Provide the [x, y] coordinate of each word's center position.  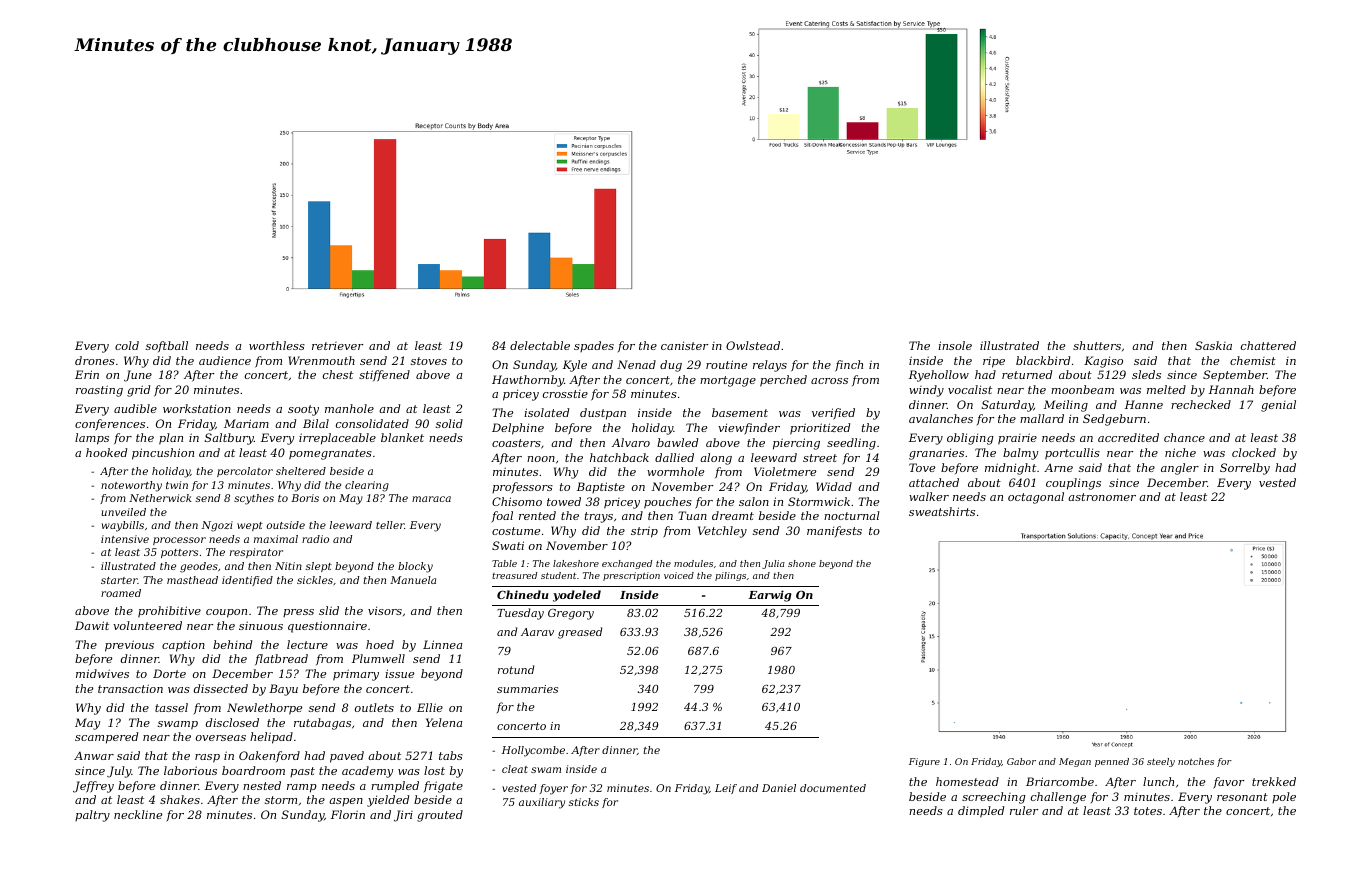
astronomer [1102, 497]
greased [580, 633]
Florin [348, 814]
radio [315, 539]
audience [225, 360]
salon [754, 501]
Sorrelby [1245, 469]
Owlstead [753, 345]
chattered [1268, 345]
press [298, 613]
